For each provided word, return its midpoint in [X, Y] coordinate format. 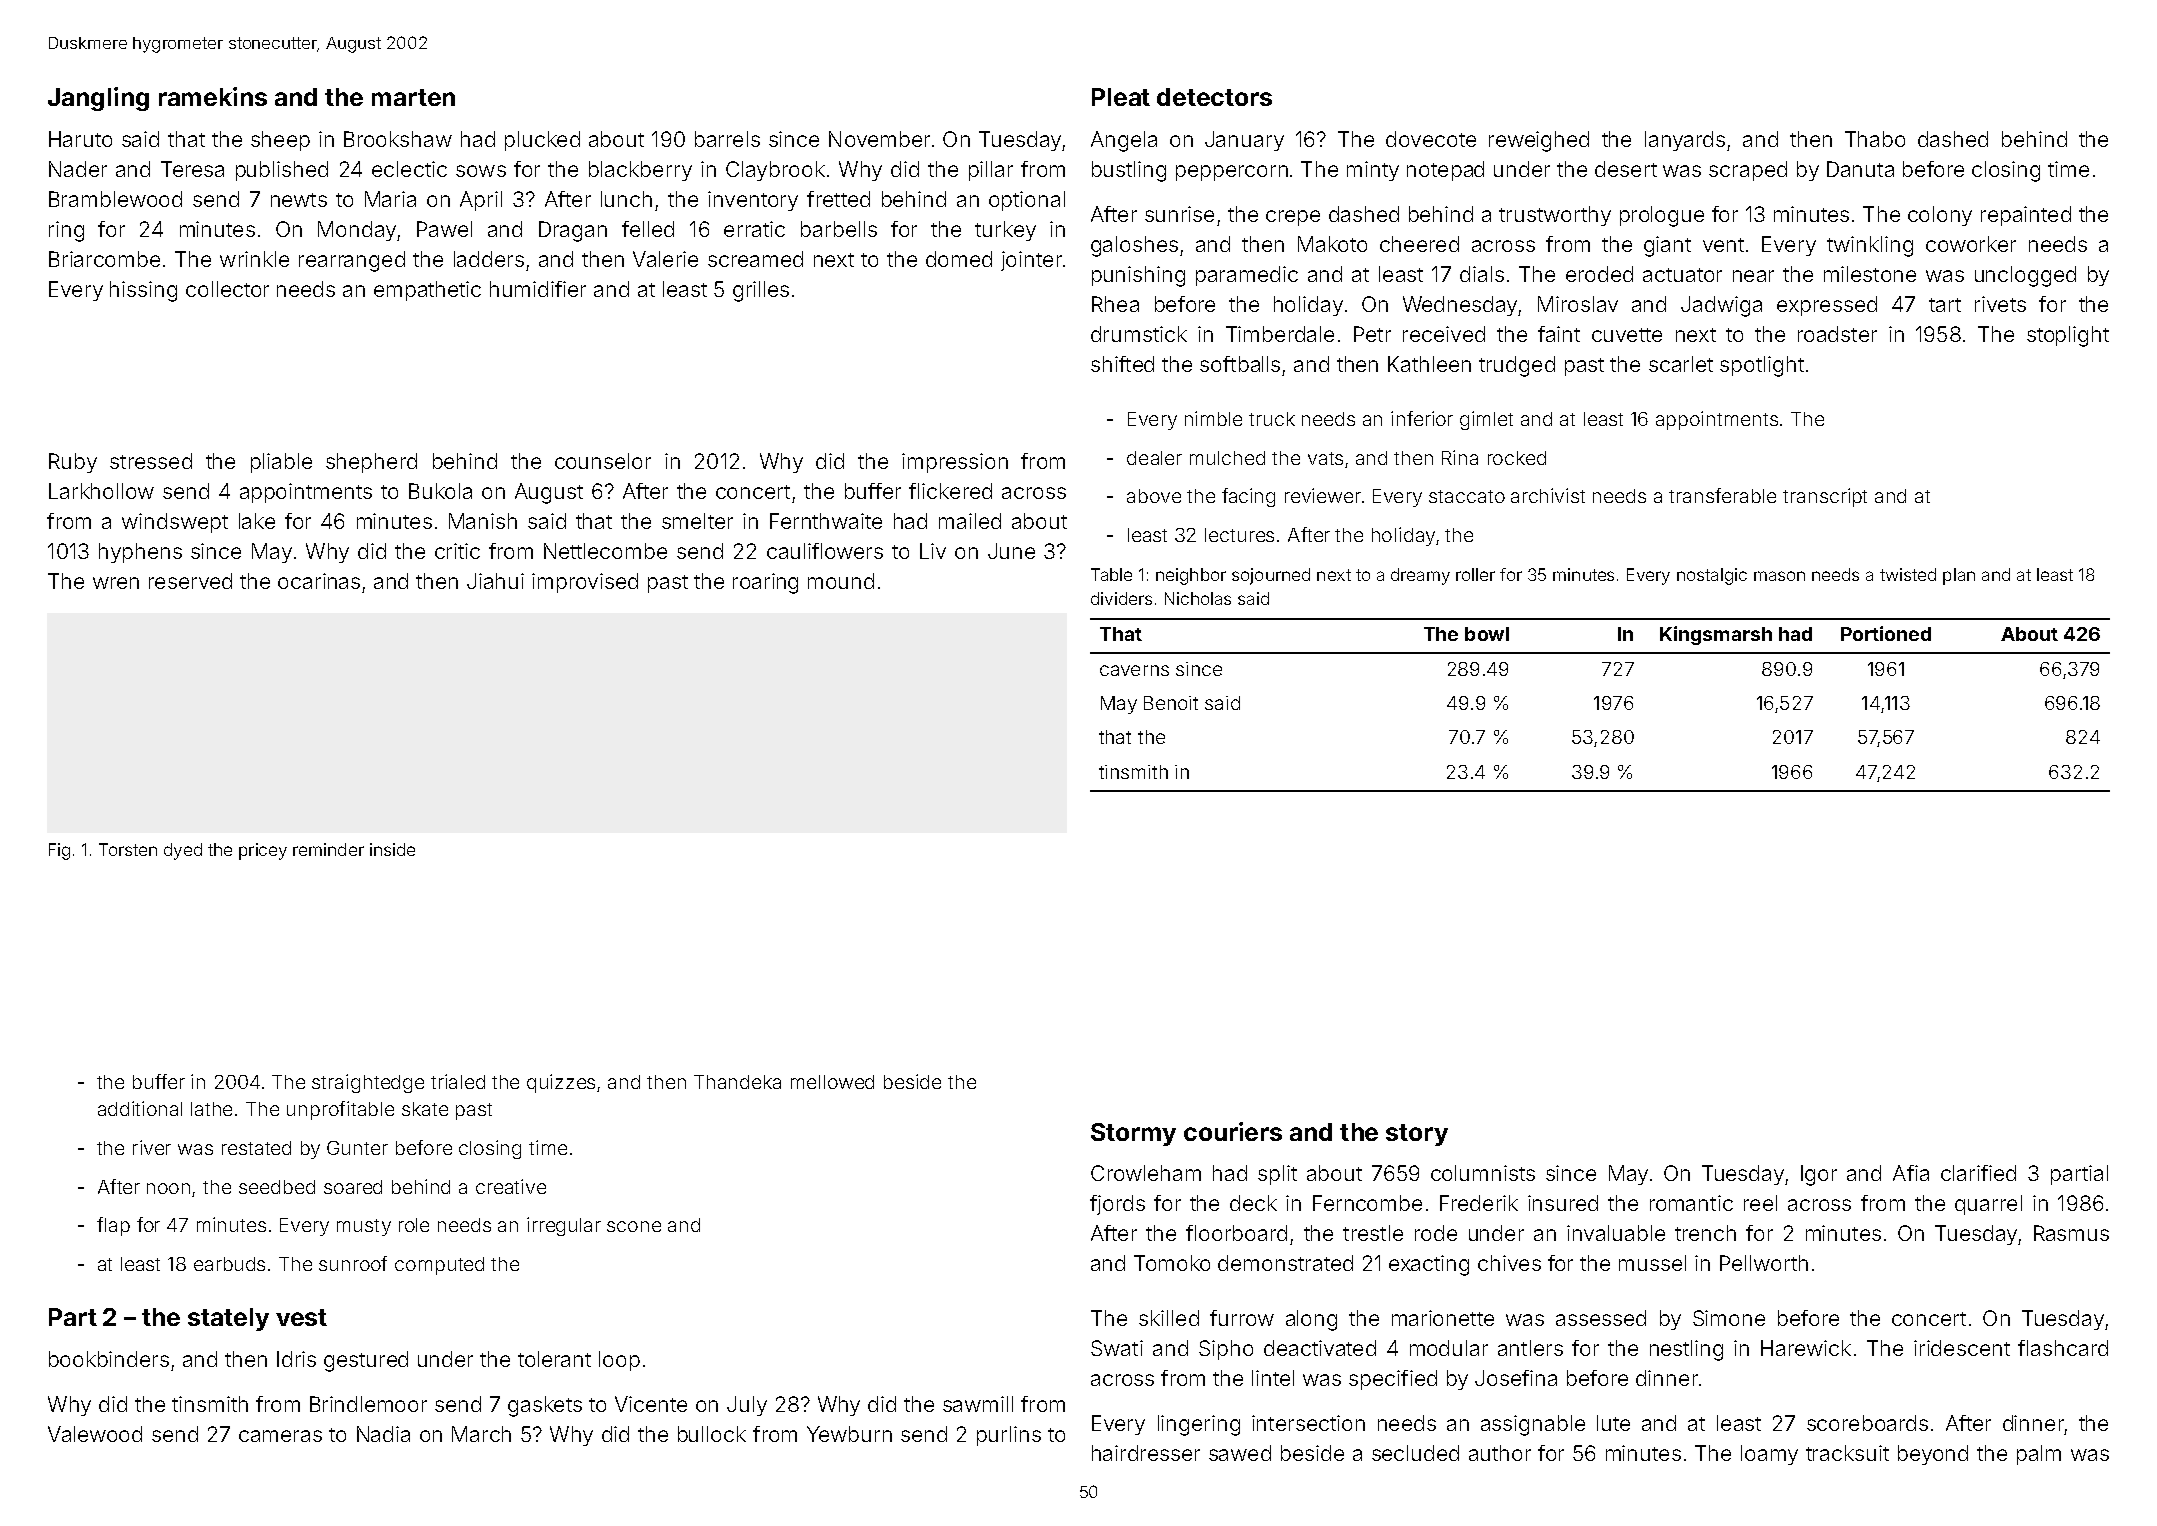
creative [511, 1186]
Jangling [98, 99]
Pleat [1121, 97]
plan [1959, 576]
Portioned [1886, 633]
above [1154, 496]
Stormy [1133, 1134]
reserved [190, 581]
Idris [296, 1359]
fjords [1117, 1205]
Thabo [1875, 139]
